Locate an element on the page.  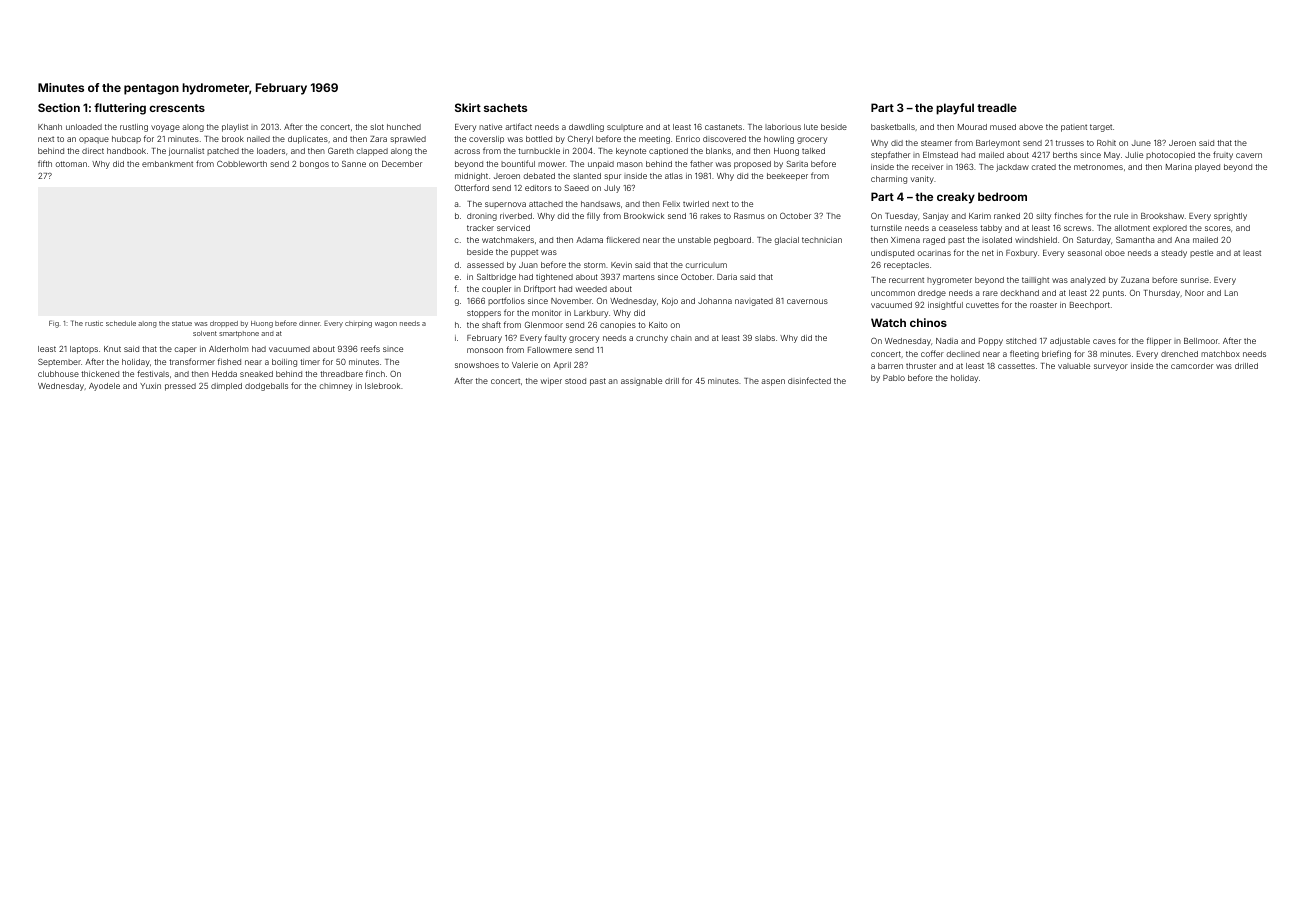
navigated is located at coordinates (754, 302).
